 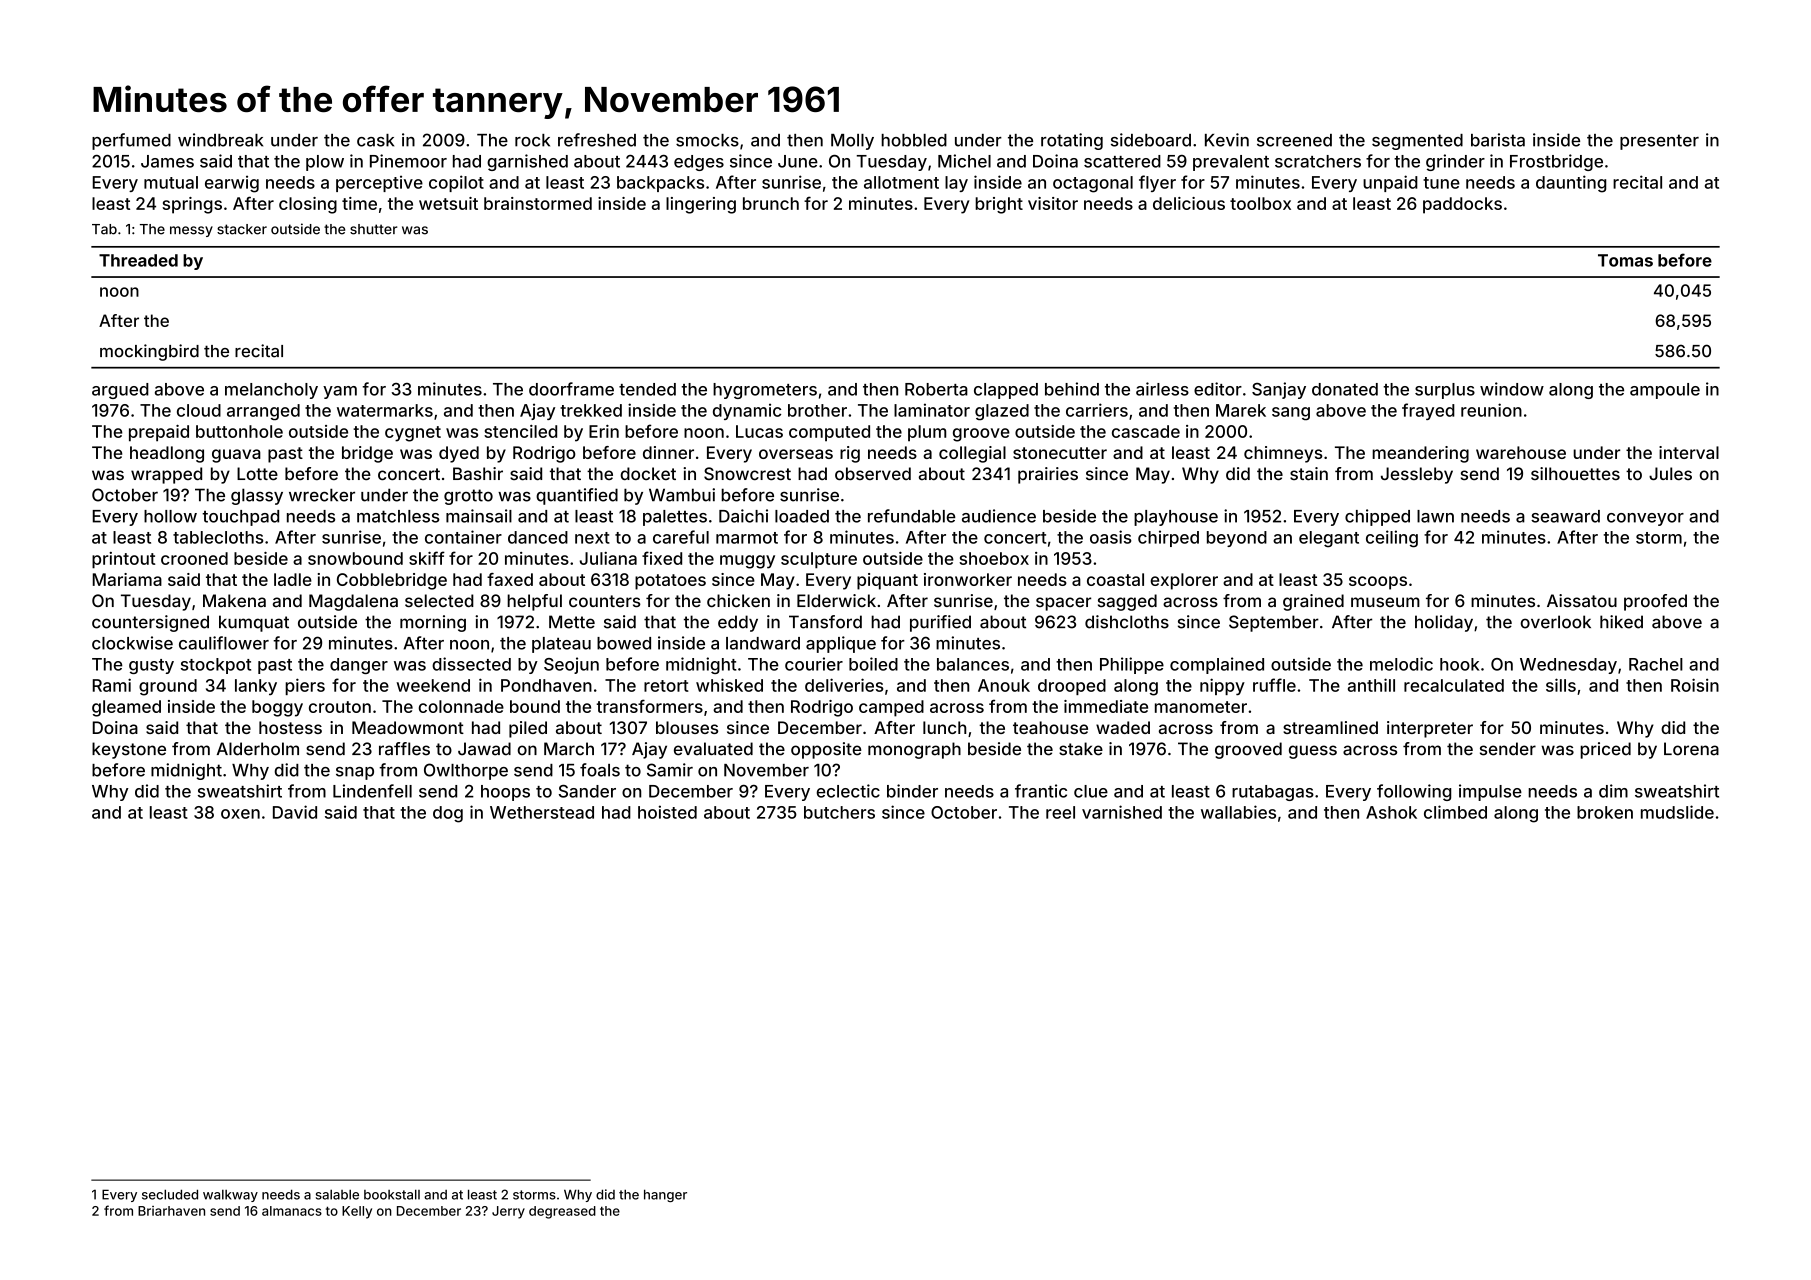 What do you see at coordinates (129, 750) in the image?
I see `keystone` at bounding box center [129, 750].
